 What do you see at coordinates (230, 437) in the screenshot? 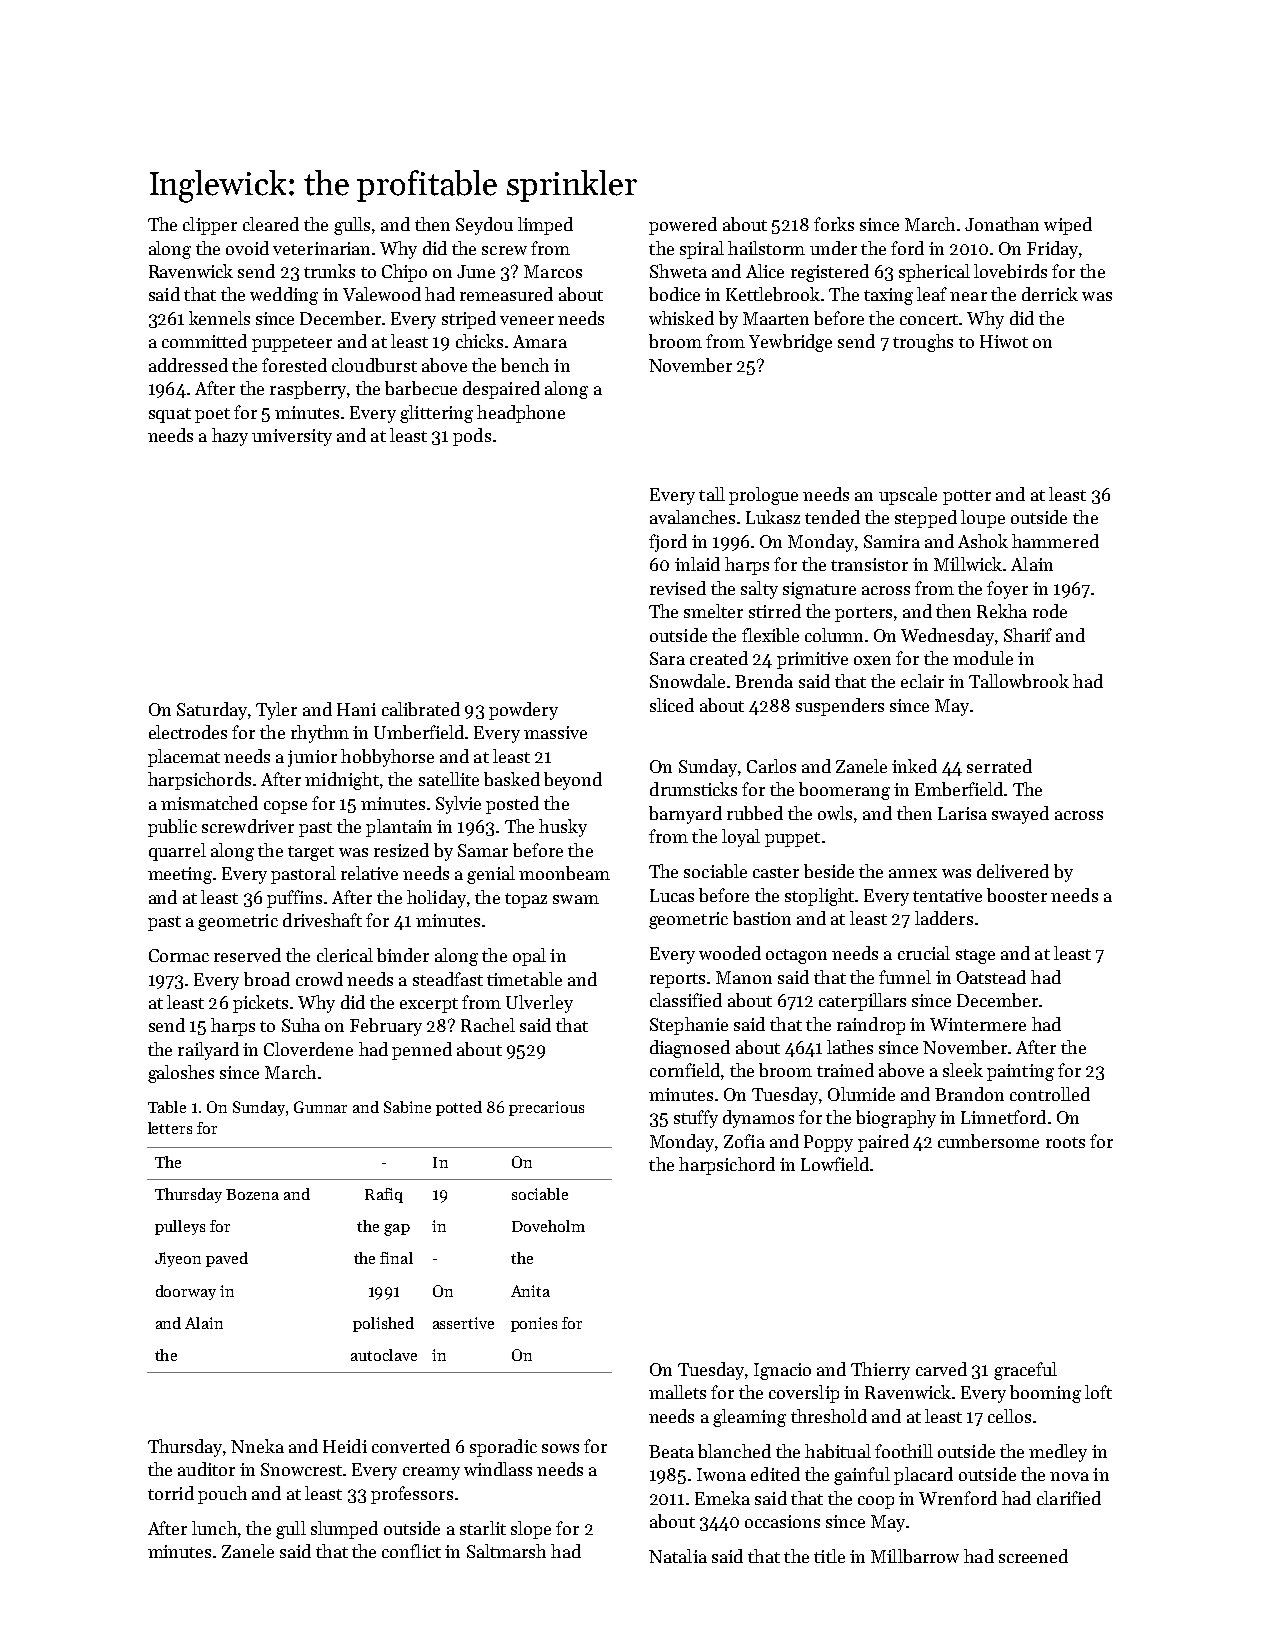
I see `hazy` at bounding box center [230, 437].
